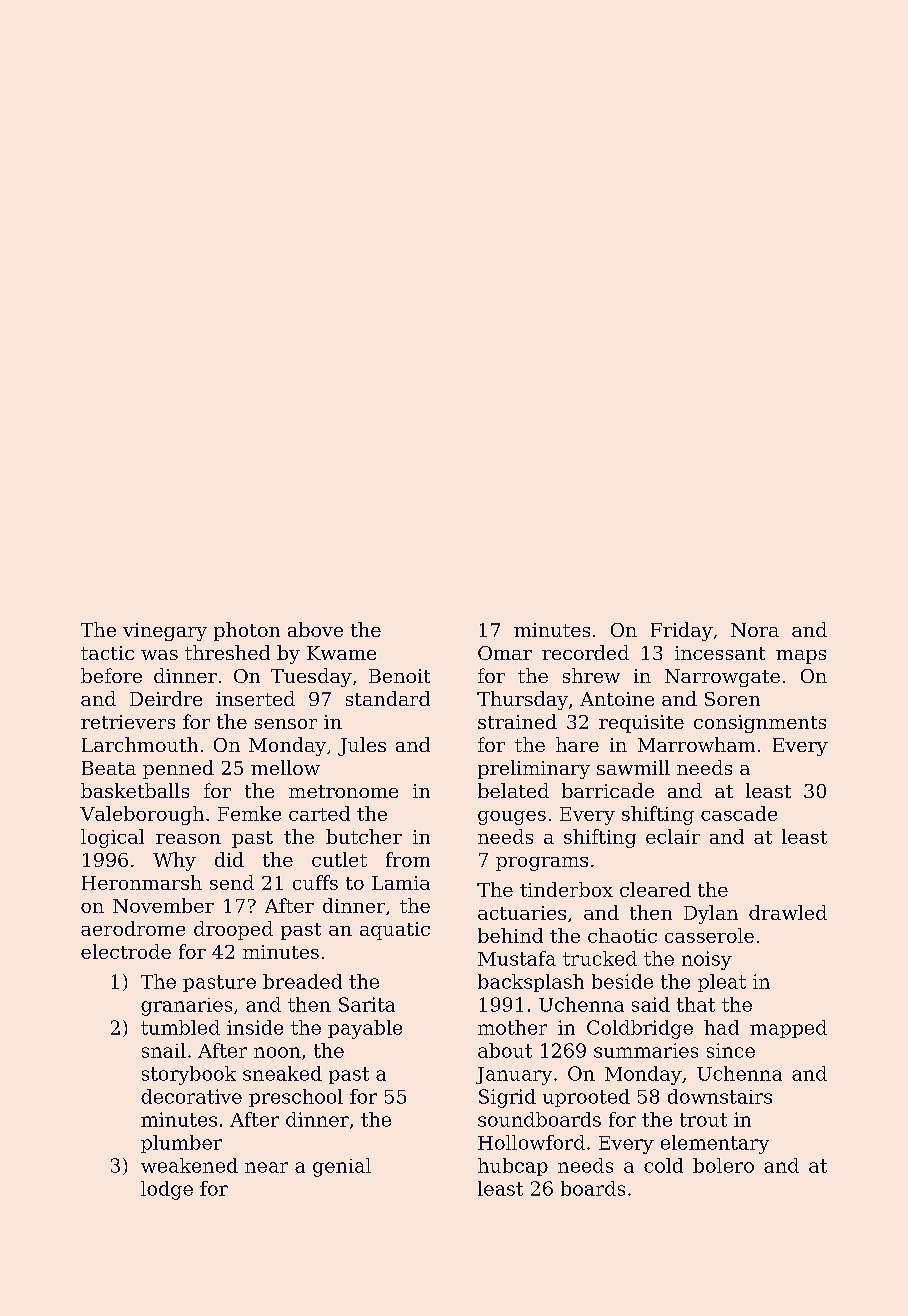 The image size is (908, 1316). I want to click on mapped, so click(788, 1029).
